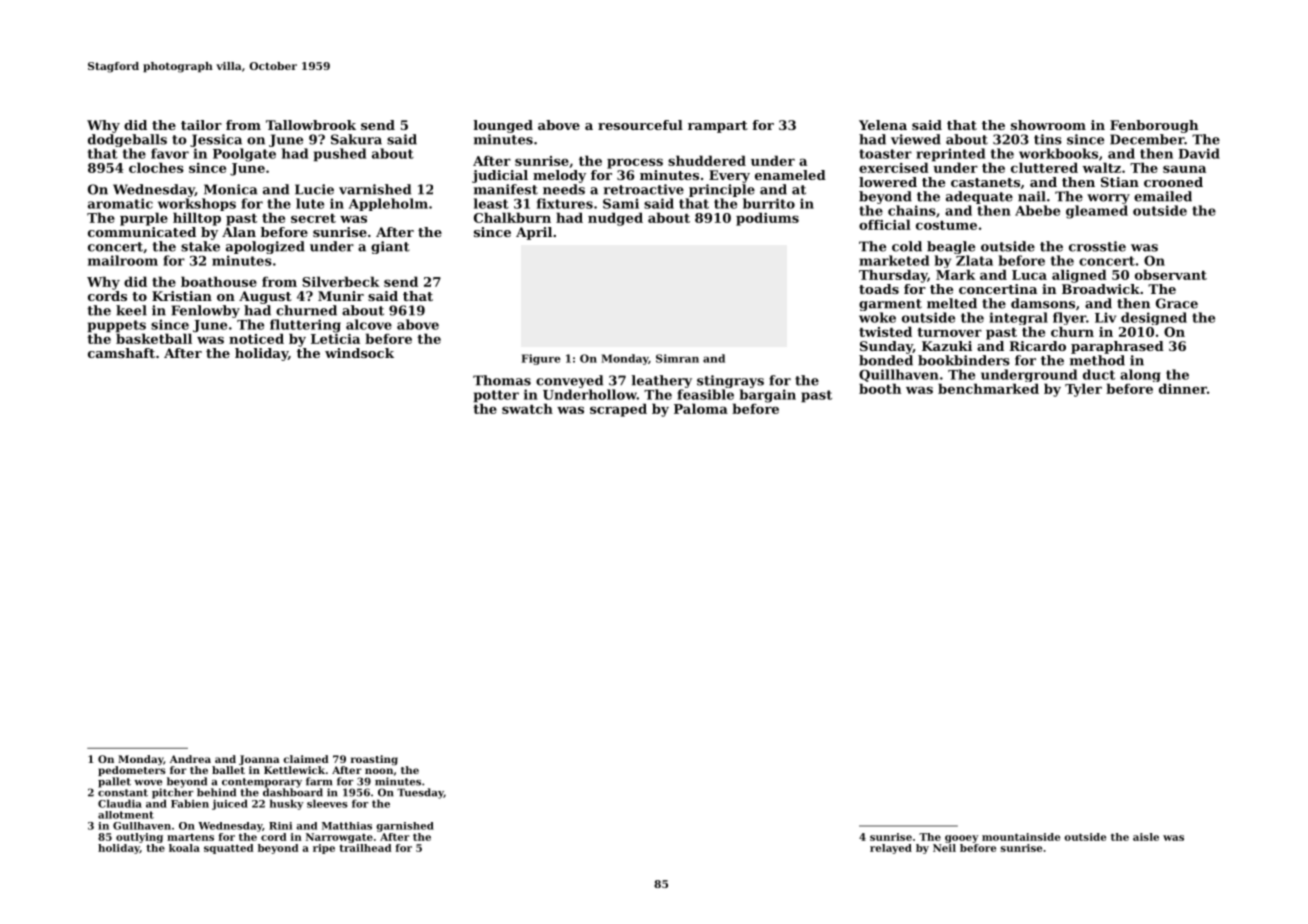 This screenshot has height=924, width=1308. I want to click on camshaft, so click(121, 353).
